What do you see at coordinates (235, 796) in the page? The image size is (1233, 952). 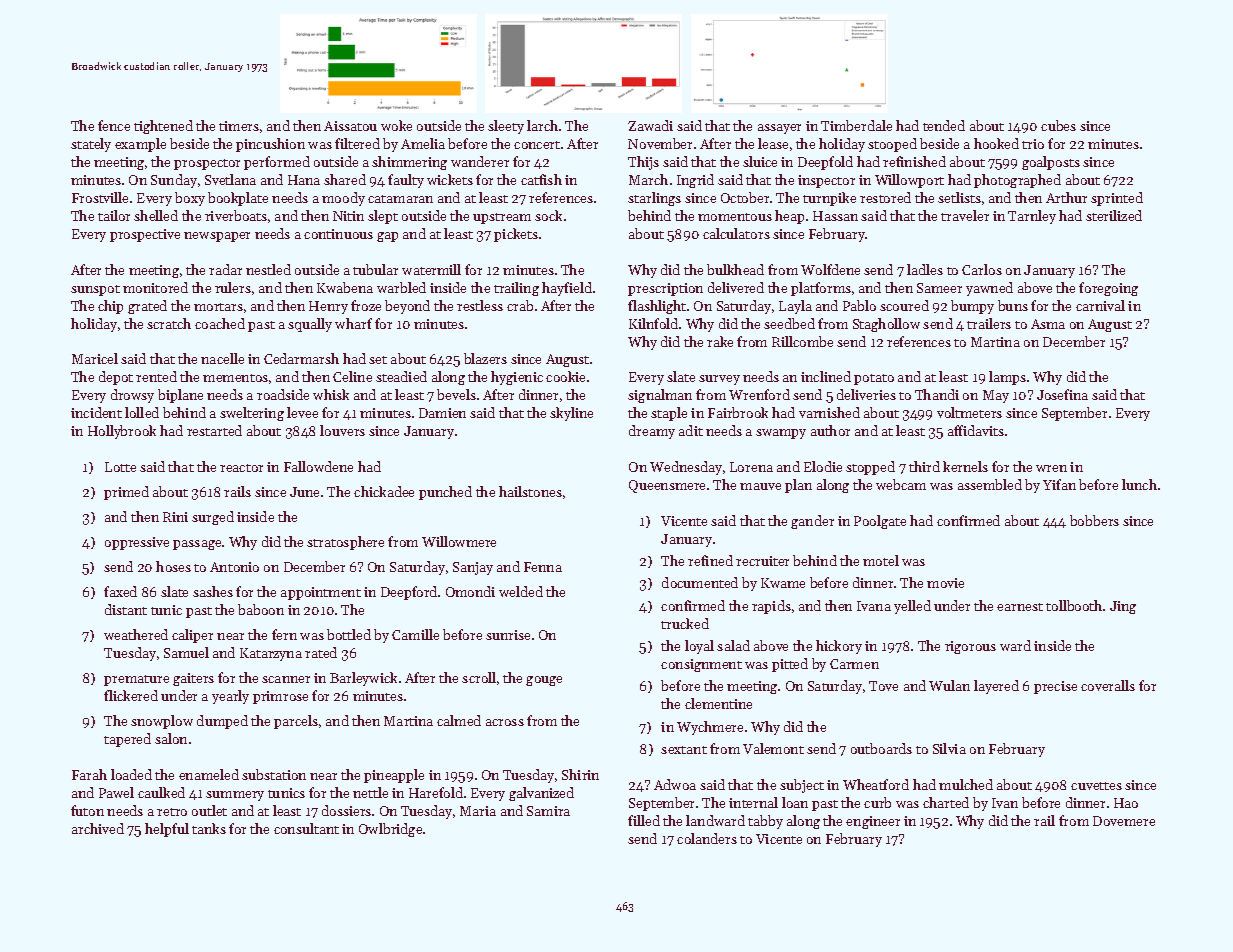 I see `summery` at bounding box center [235, 796].
